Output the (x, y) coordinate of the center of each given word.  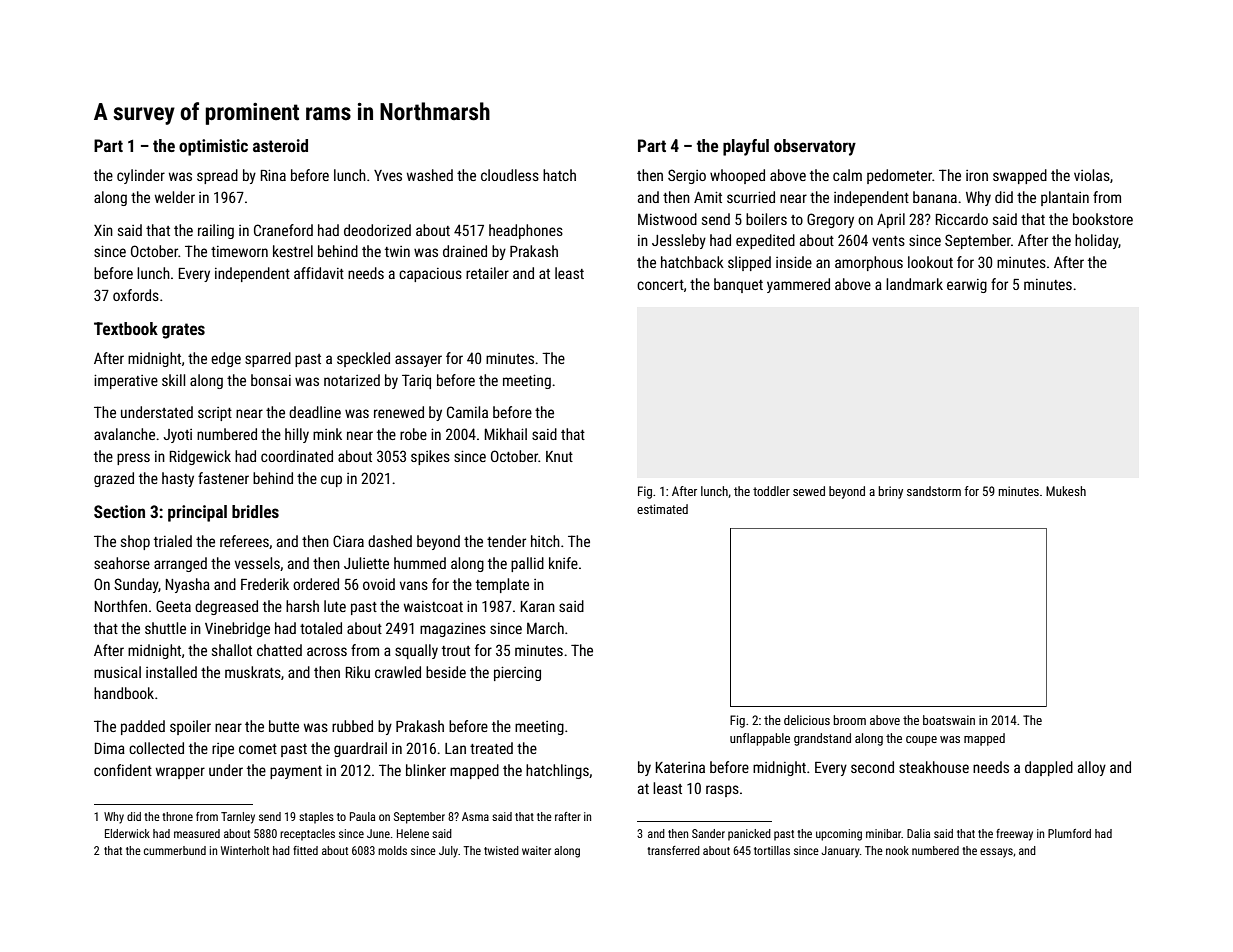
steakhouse (934, 767)
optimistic (213, 147)
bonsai (271, 380)
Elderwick (127, 833)
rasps (722, 791)
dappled (1049, 768)
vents (888, 241)
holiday (1097, 241)
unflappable (760, 739)
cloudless (510, 175)
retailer (487, 273)
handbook (124, 693)
